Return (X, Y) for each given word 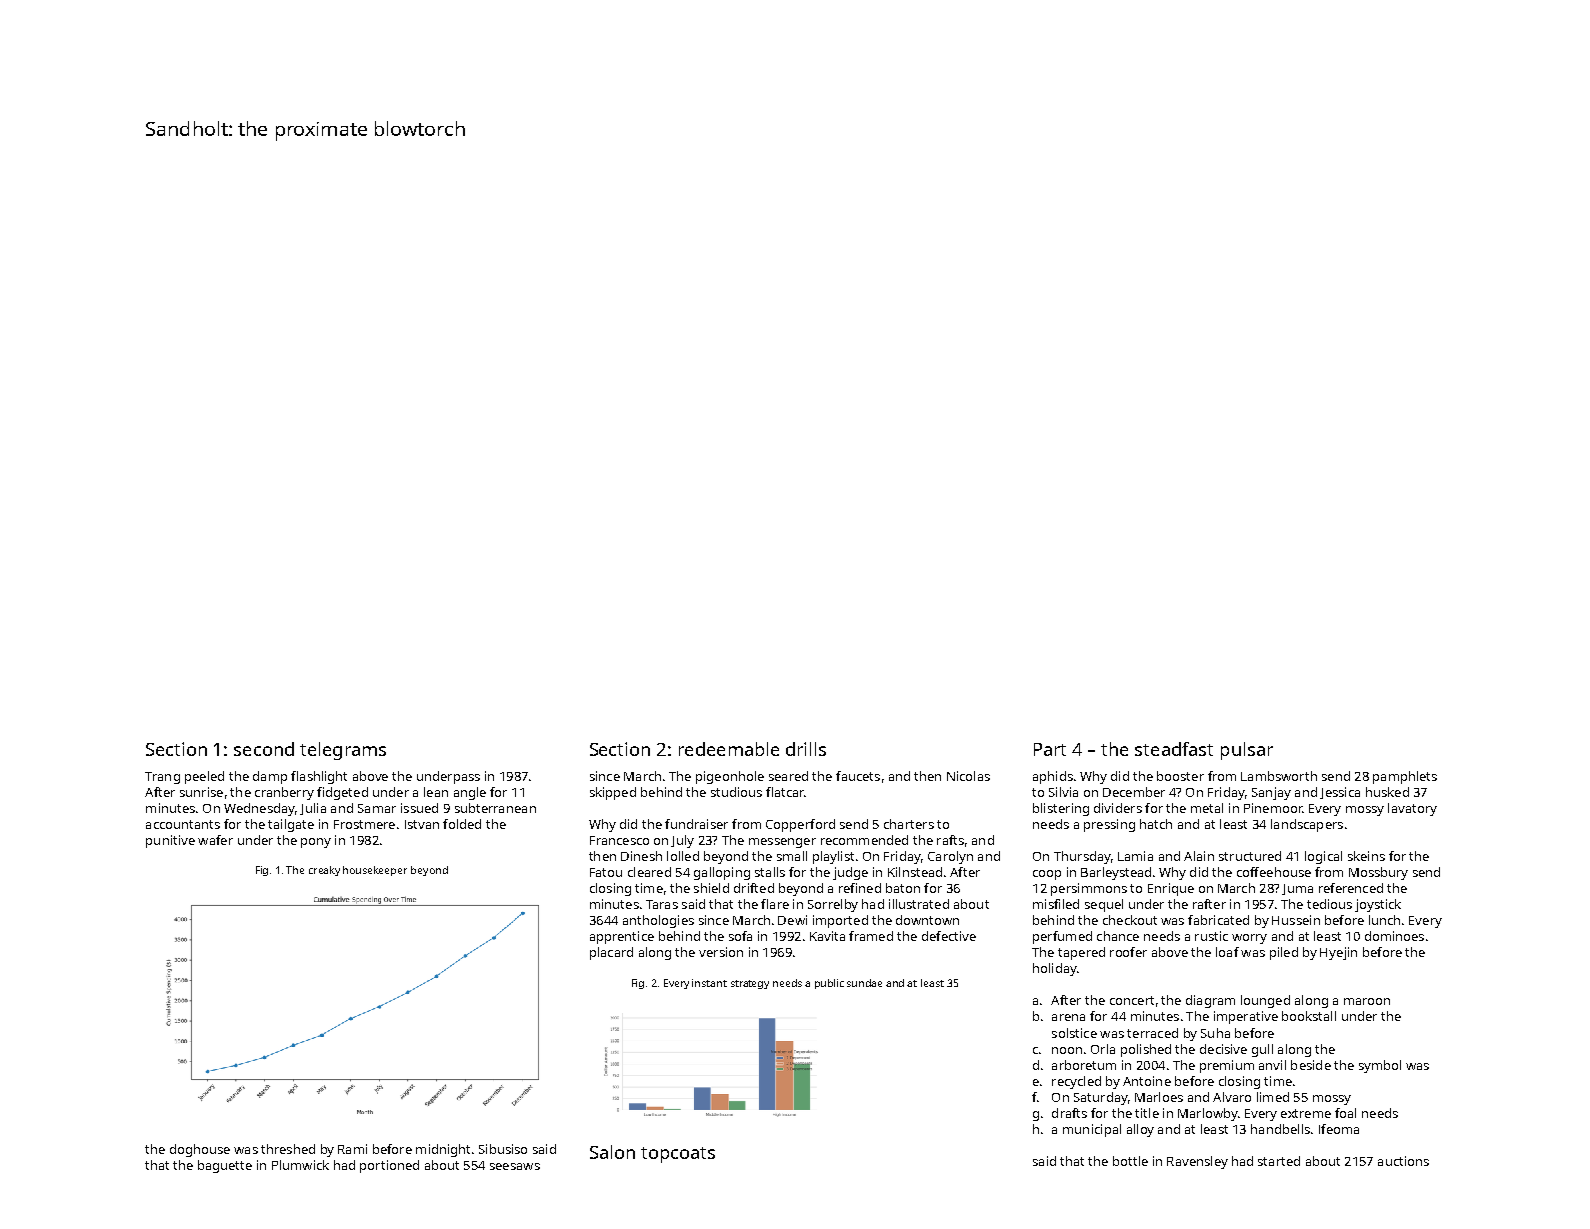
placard (611, 953)
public (829, 984)
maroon (1367, 1001)
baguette (225, 1166)
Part (1050, 749)
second (264, 749)
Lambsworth (1279, 776)
